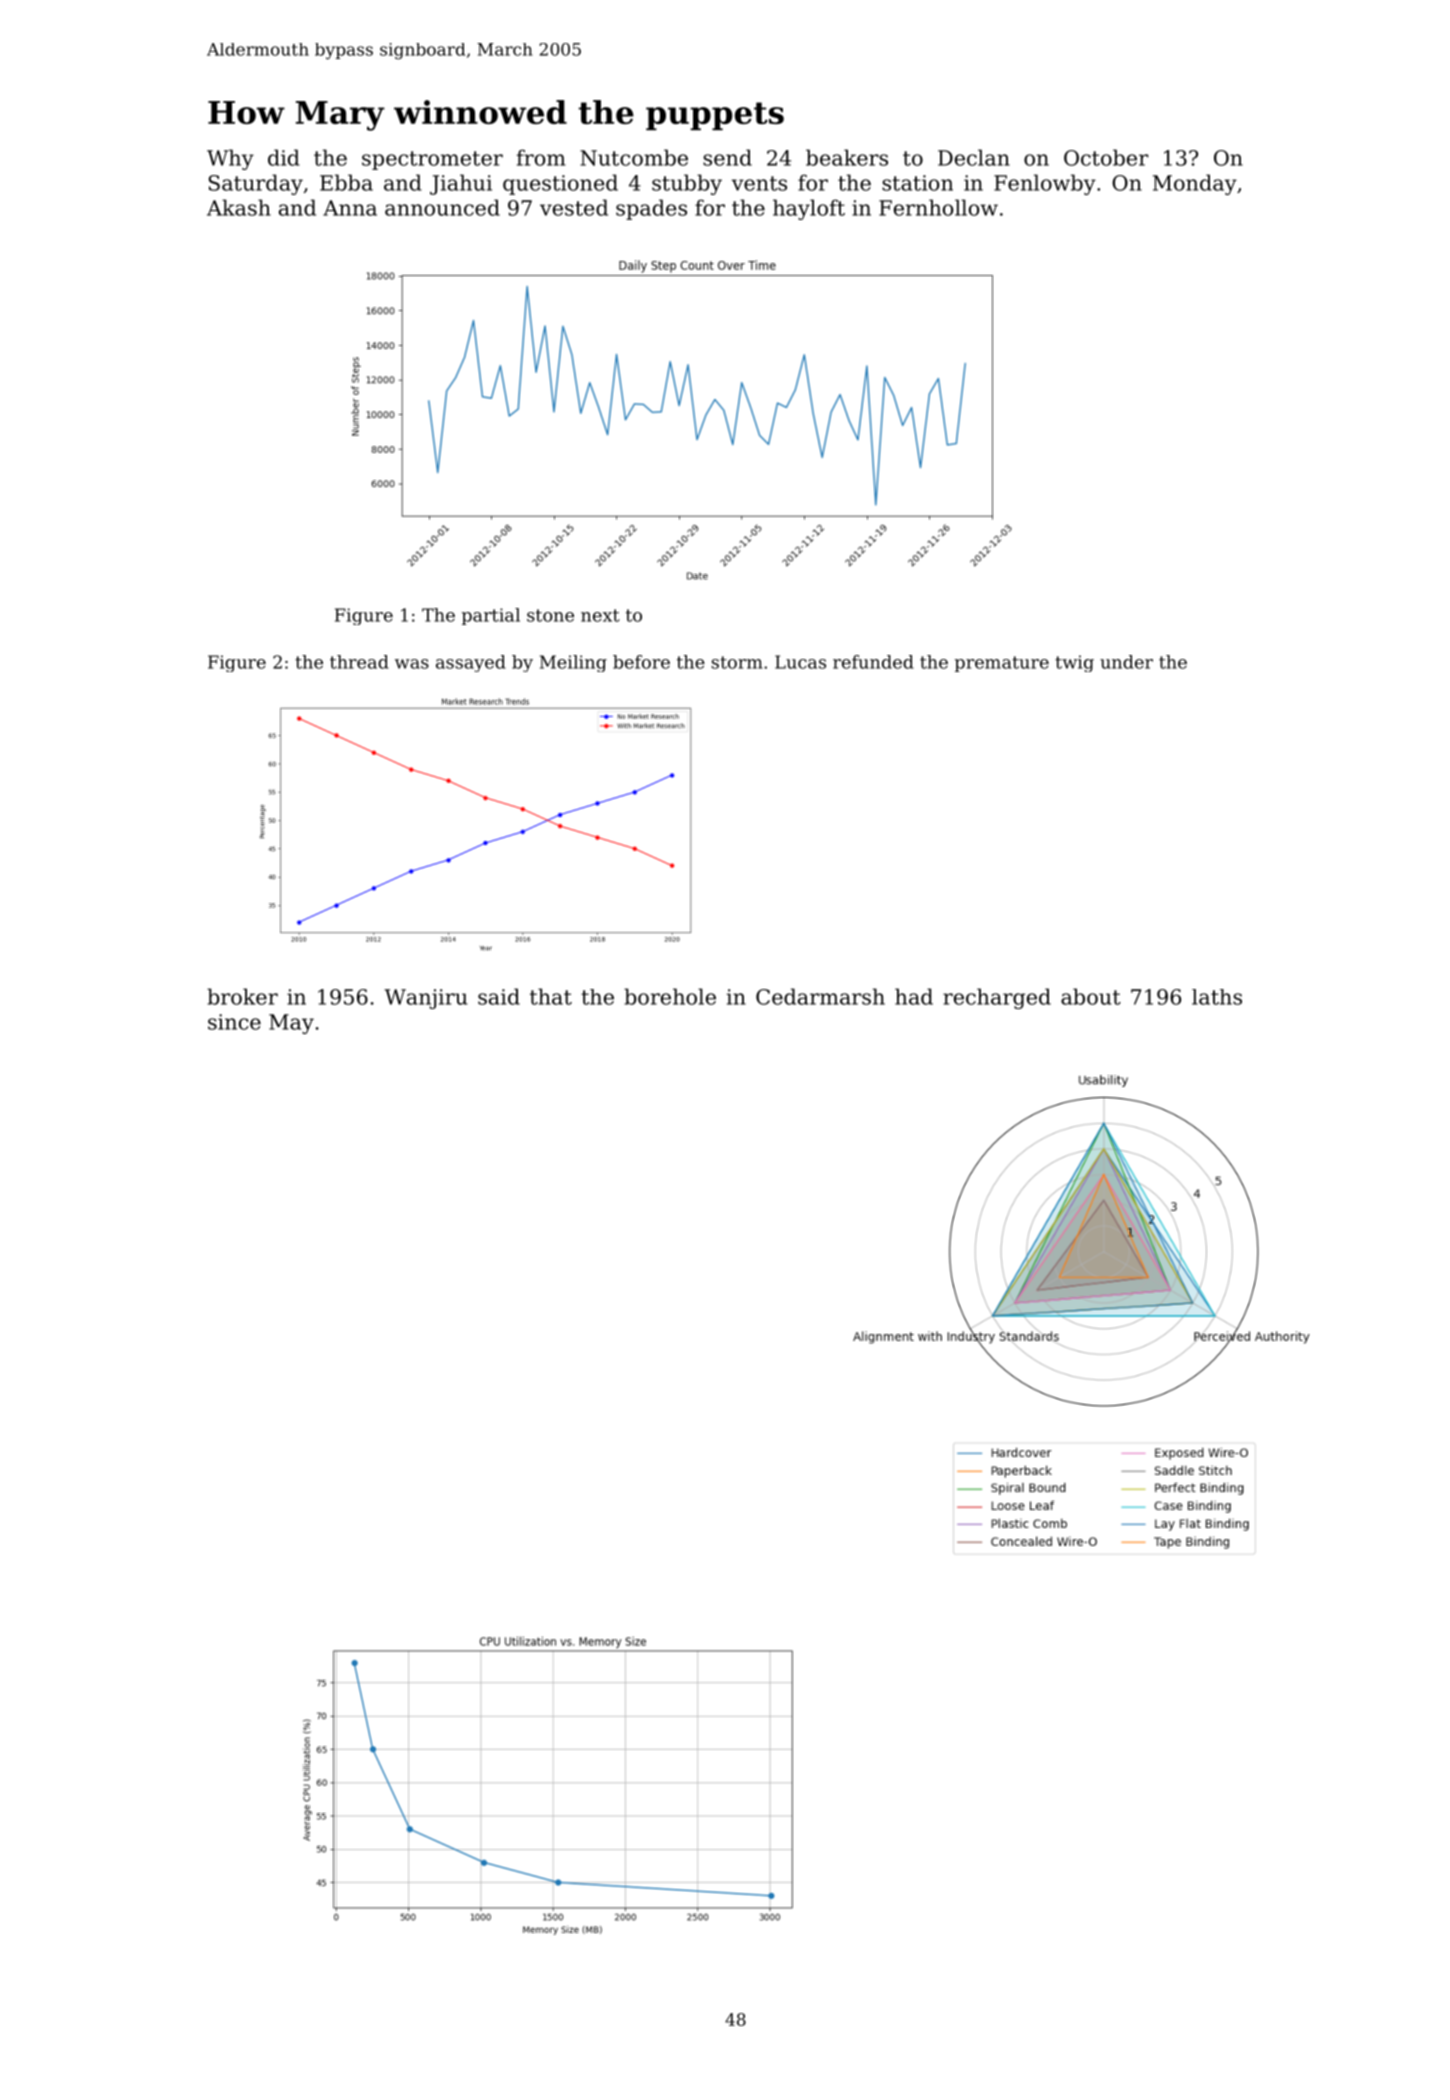 The height and width of the image is (2100, 1450). I want to click on next, so click(600, 615).
